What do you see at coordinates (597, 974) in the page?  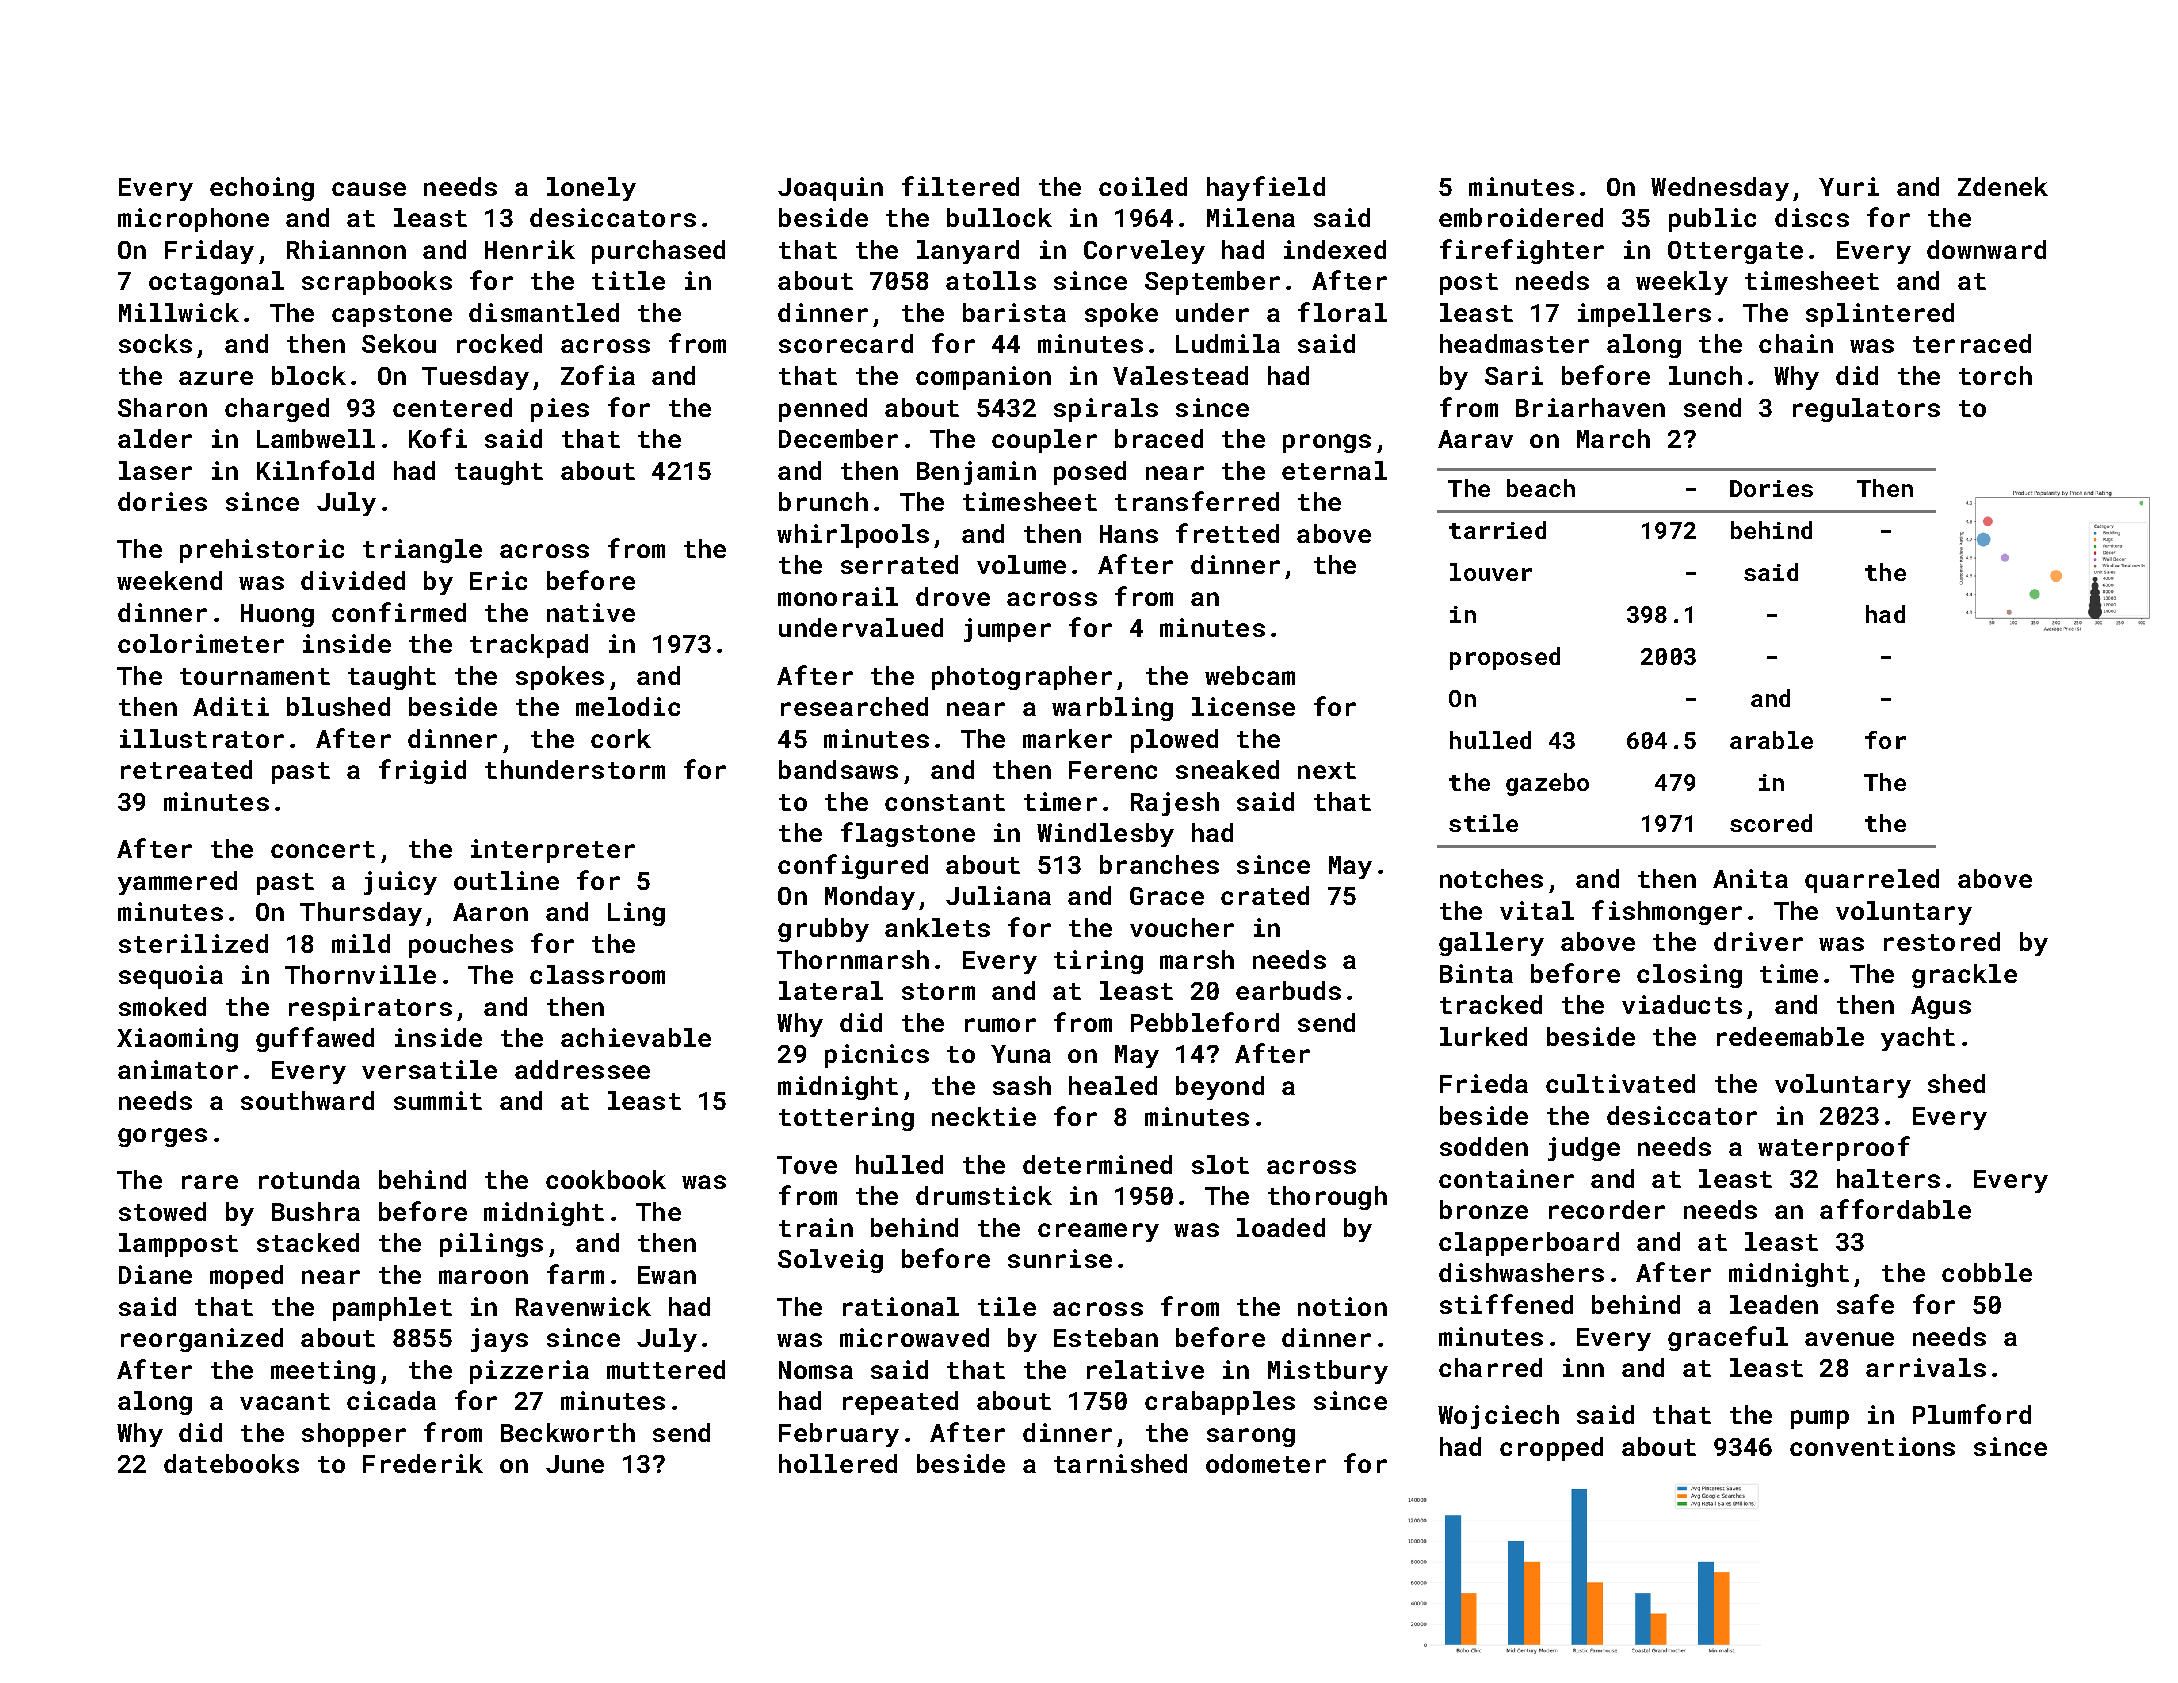 I see `classroom` at bounding box center [597, 974].
